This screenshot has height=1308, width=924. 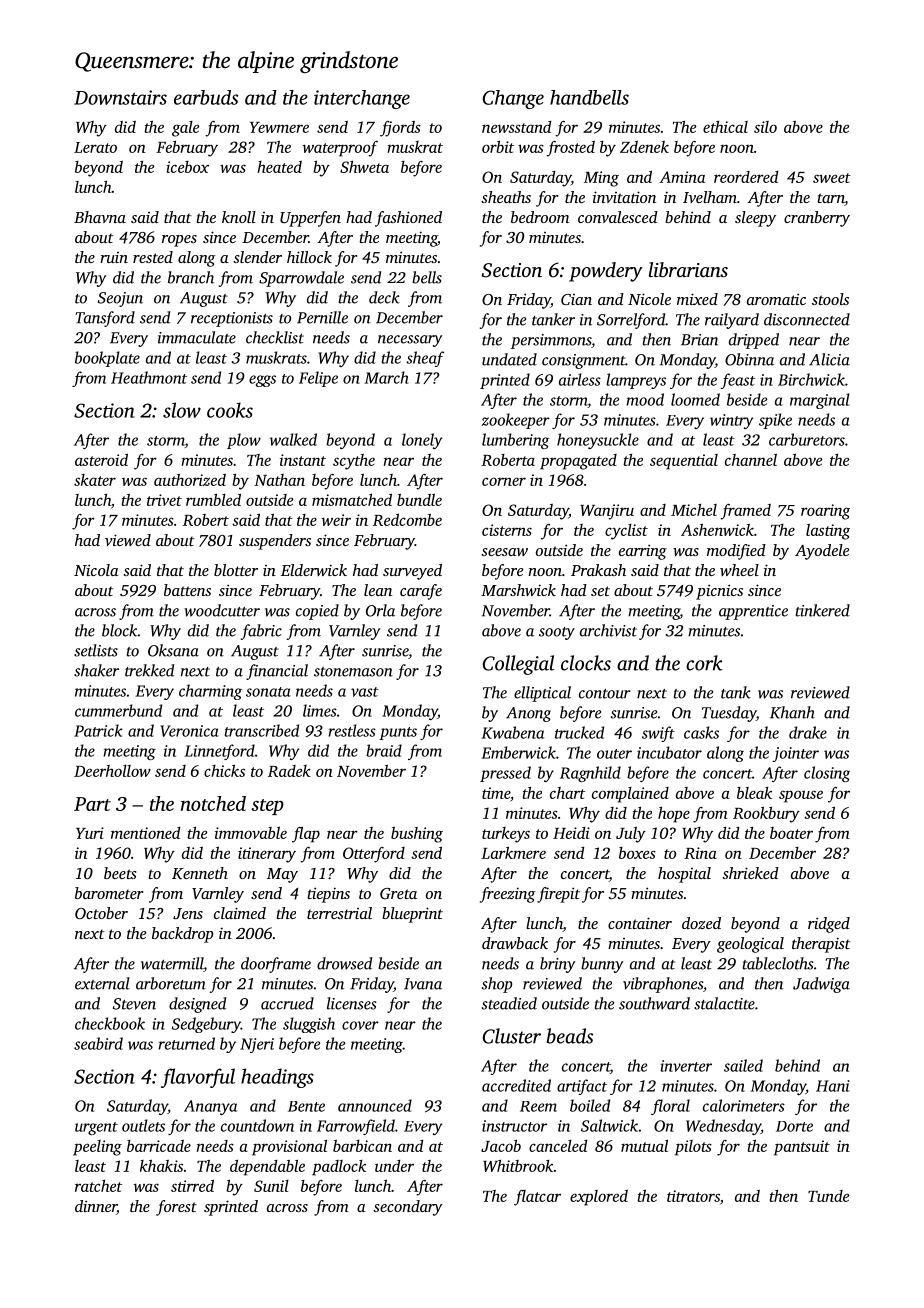 I want to click on immaculate, so click(x=197, y=337).
